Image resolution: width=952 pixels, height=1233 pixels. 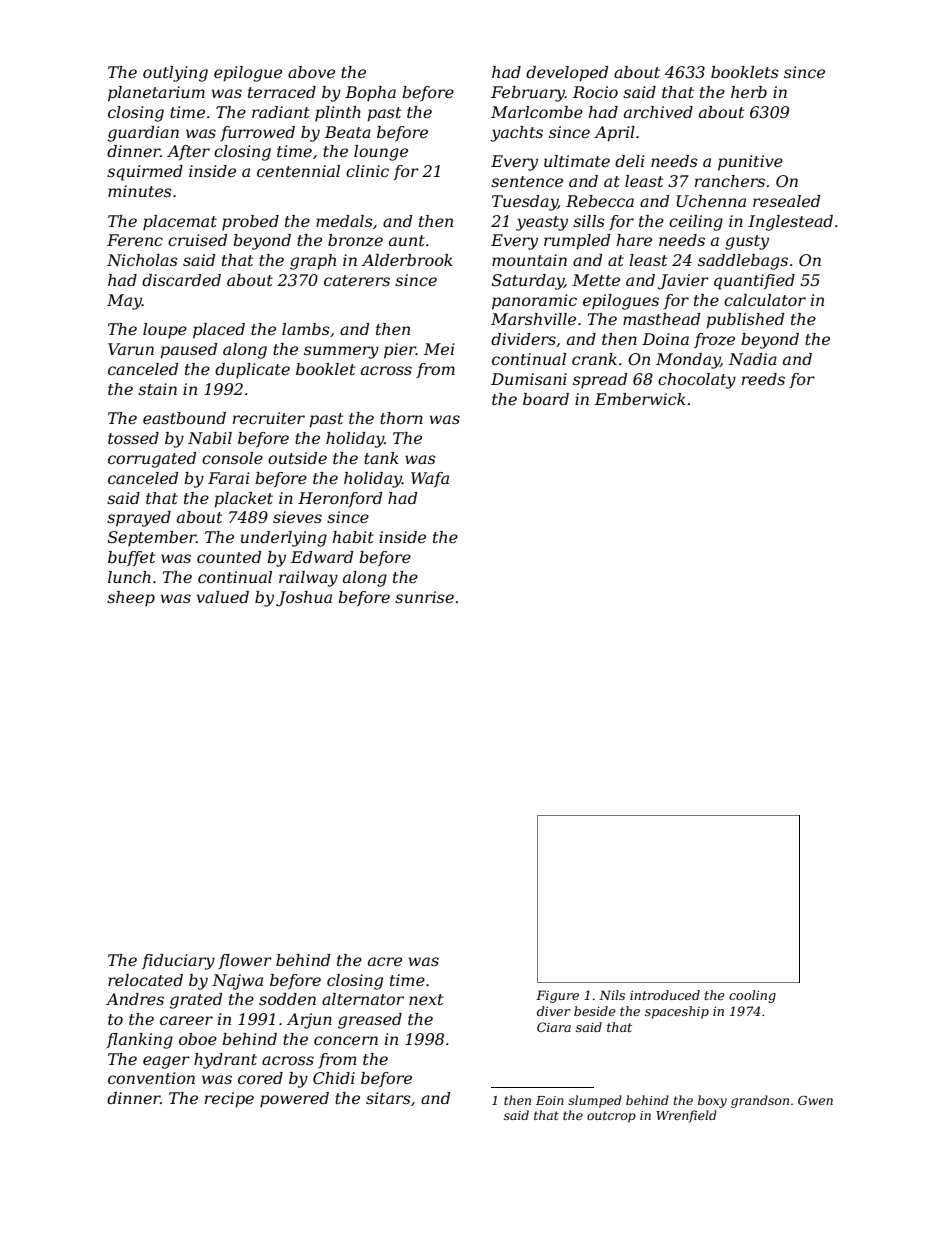 What do you see at coordinates (424, 597) in the screenshot?
I see `sunrise` at bounding box center [424, 597].
